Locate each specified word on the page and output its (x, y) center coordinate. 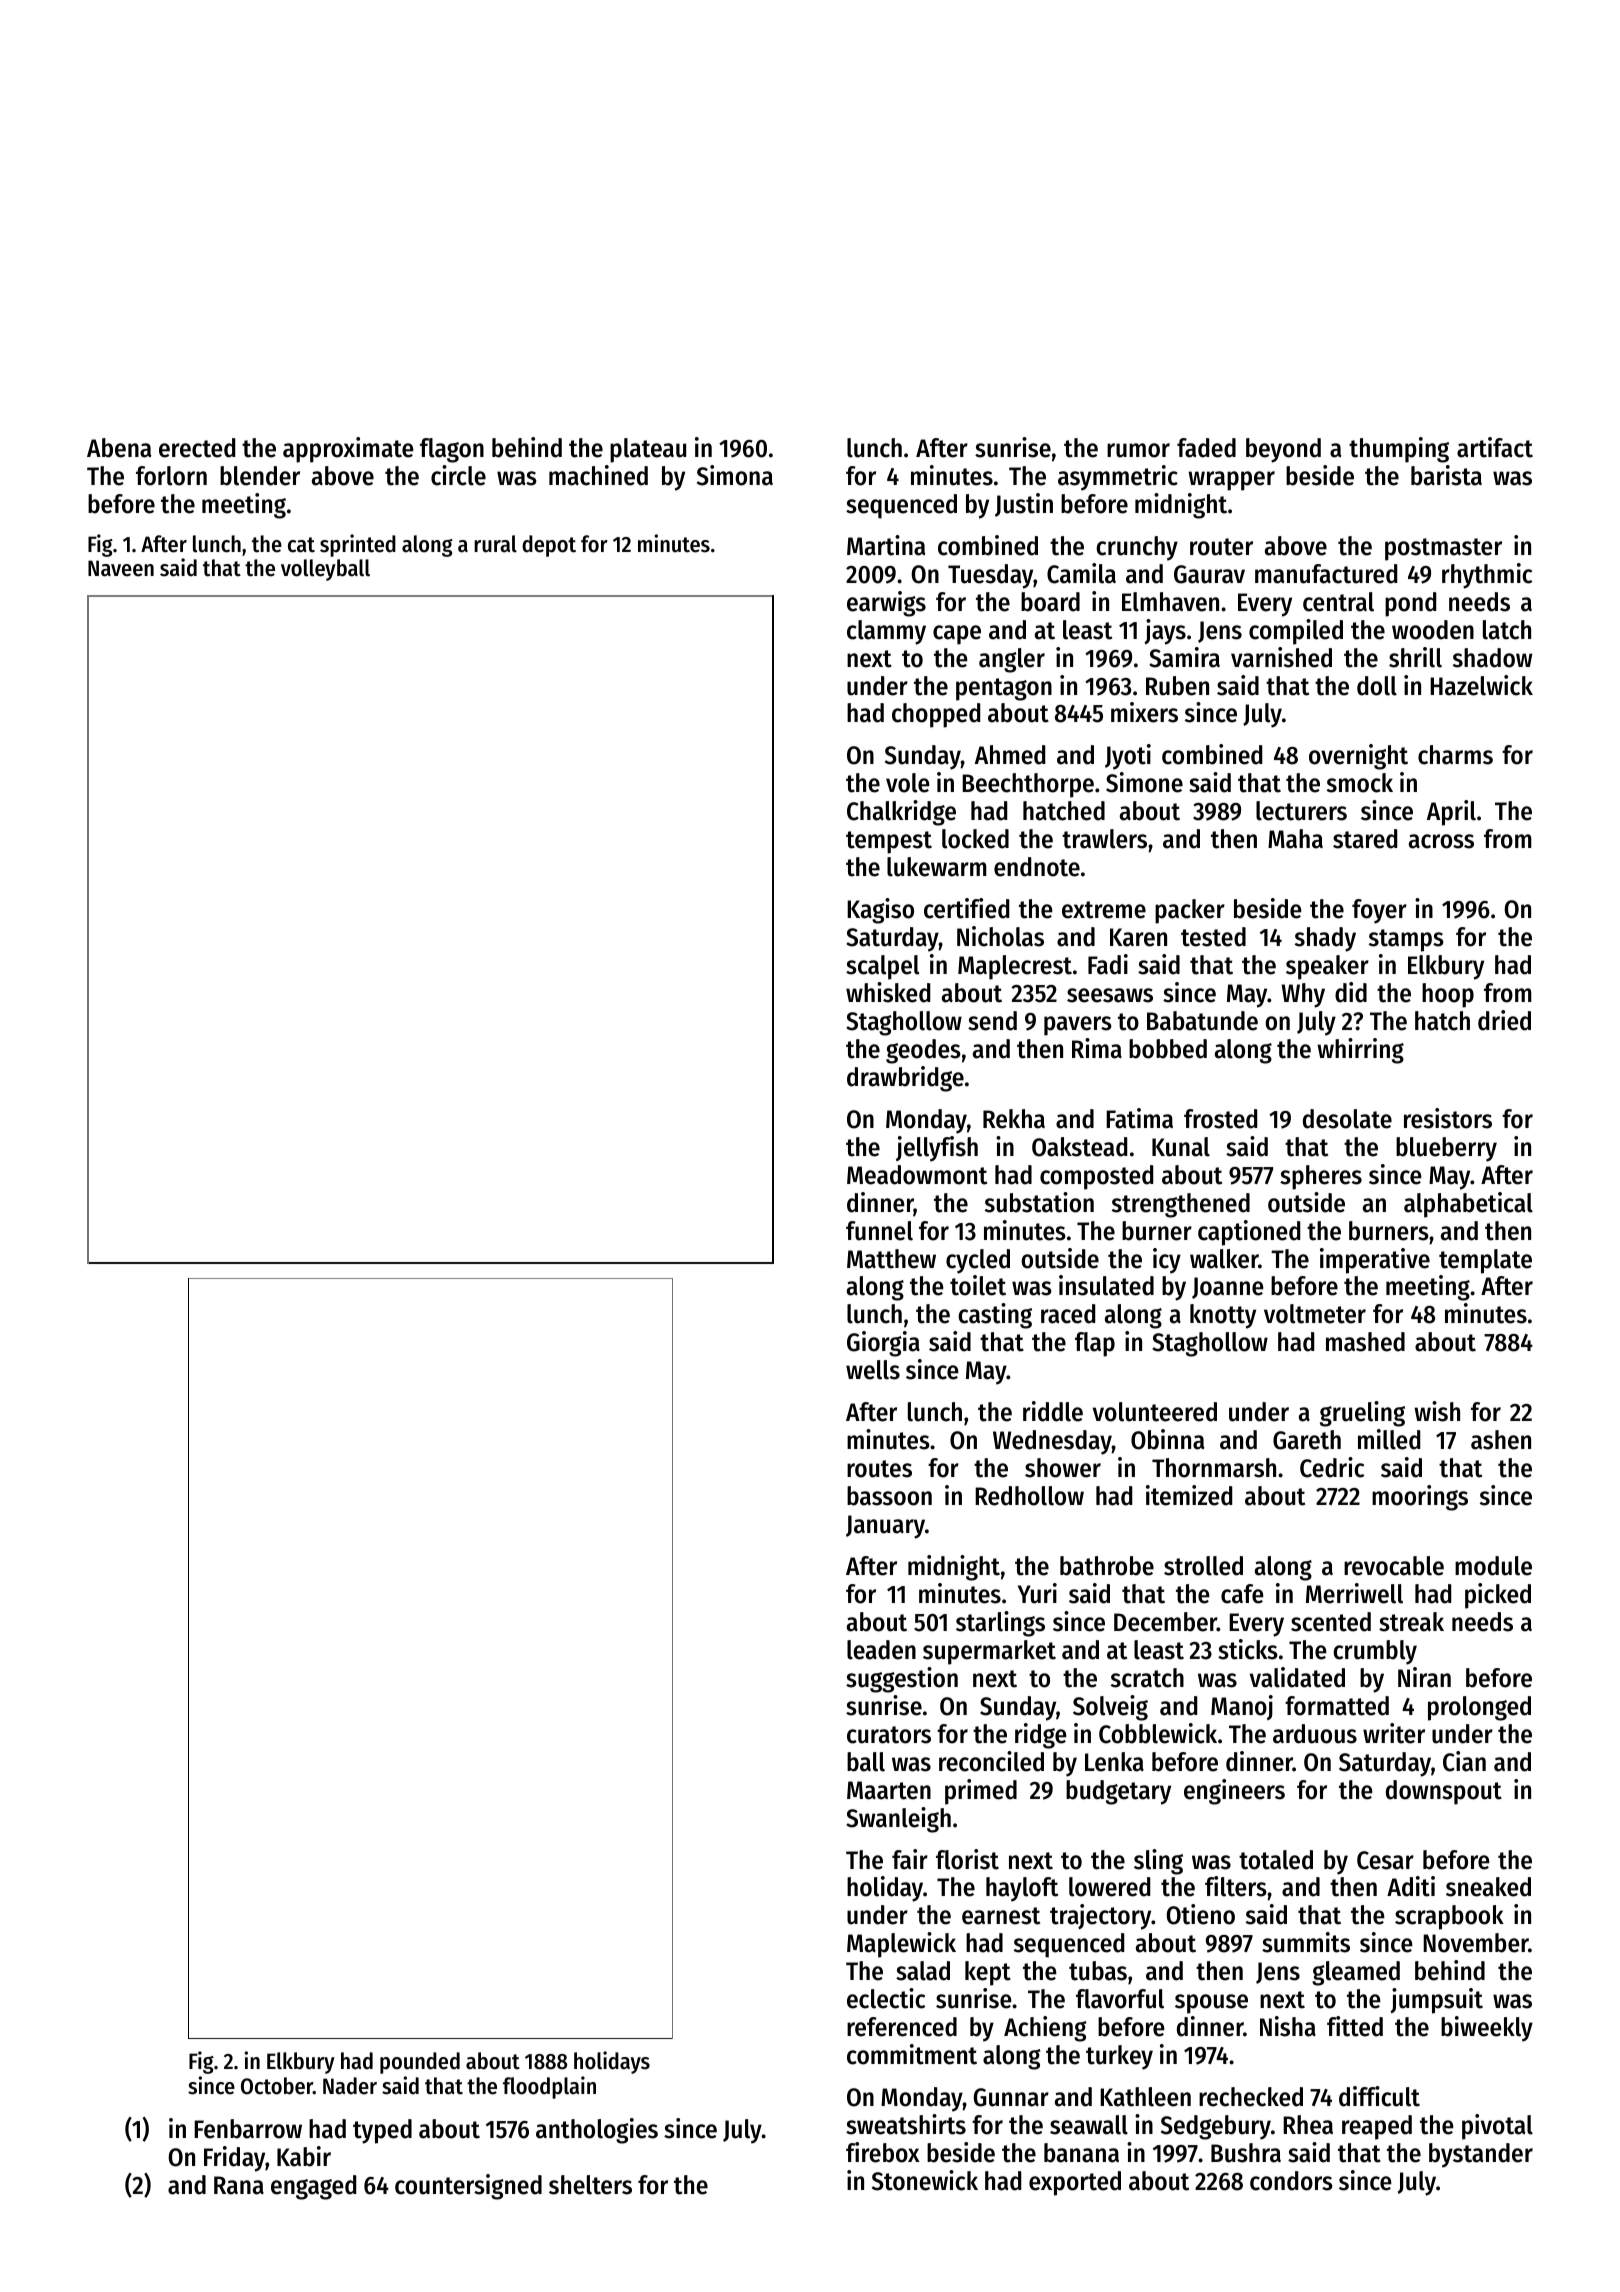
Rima (1097, 1048)
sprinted (358, 545)
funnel (879, 1231)
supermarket (989, 1652)
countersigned (468, 2187)
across (1441, 841)
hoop (1448, 995)
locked (975, 839)
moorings (1420, 1498)
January (885, 1527)
